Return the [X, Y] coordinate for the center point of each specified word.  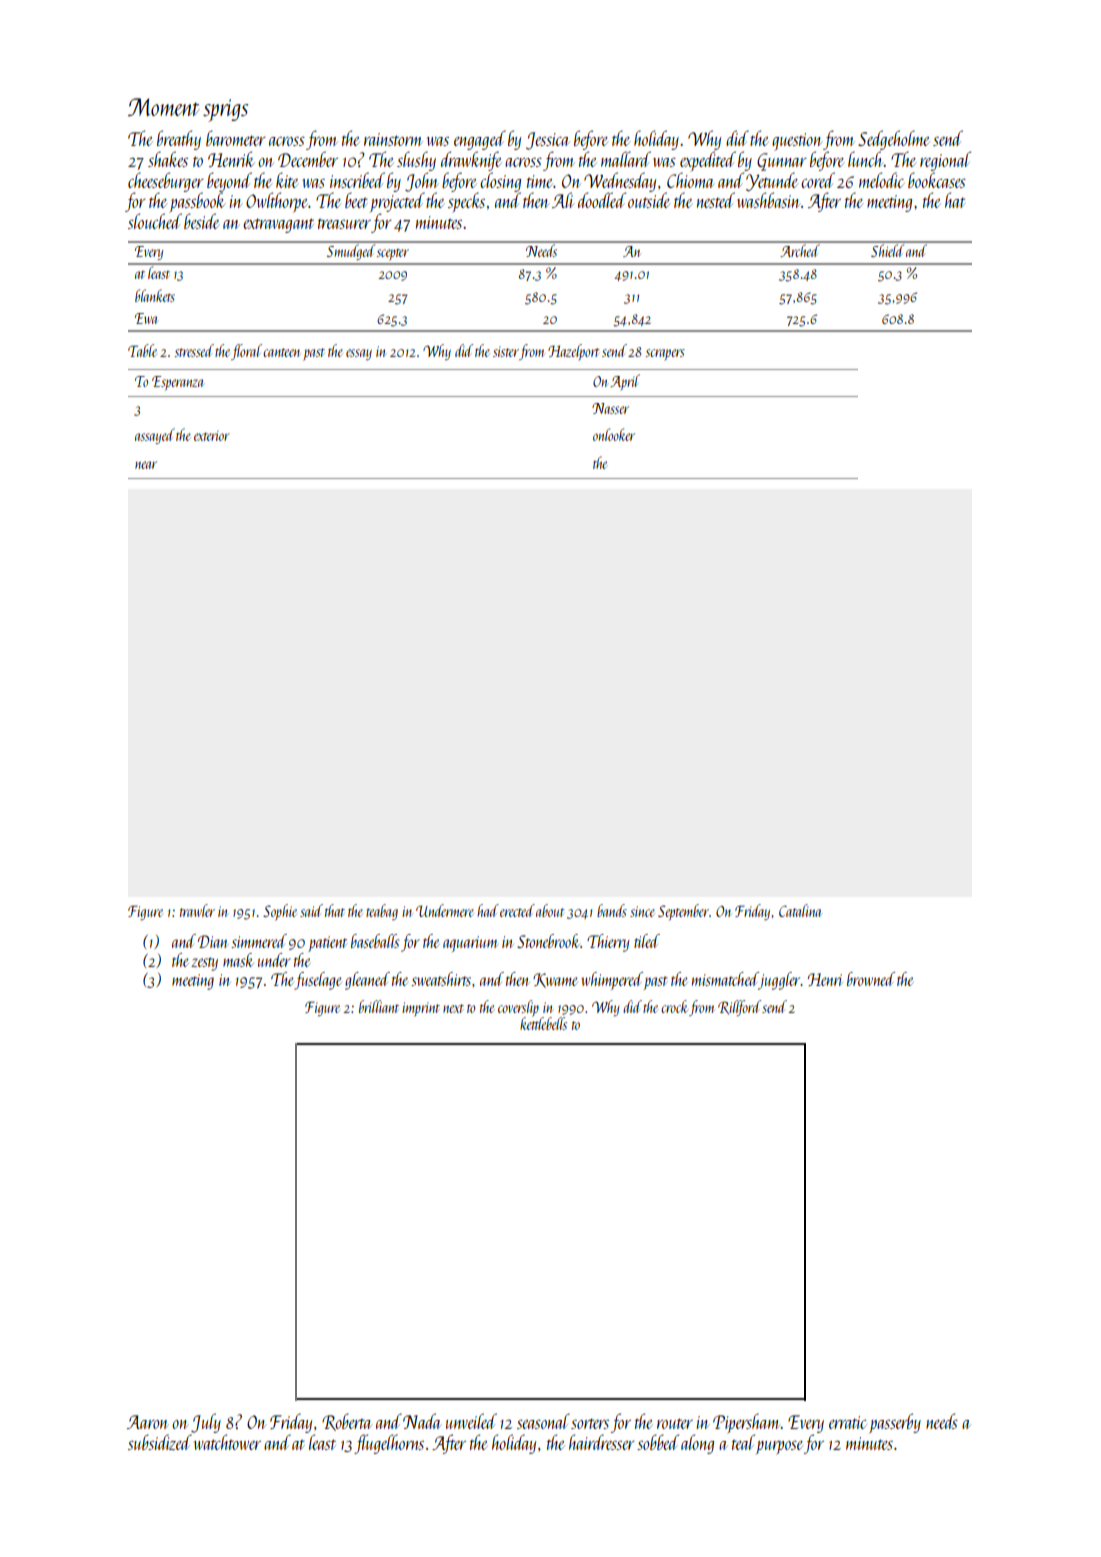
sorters [590, 1424]
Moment [163, 107]
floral [246, 352]
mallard [626, 159]
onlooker [614, 434]
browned [871, 979]
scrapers [665, 355]
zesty [204, 964]
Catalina [800, 910]
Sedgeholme [893, 140]
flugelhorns [389, 1444]
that [335, 910]
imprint [421, 1009]
